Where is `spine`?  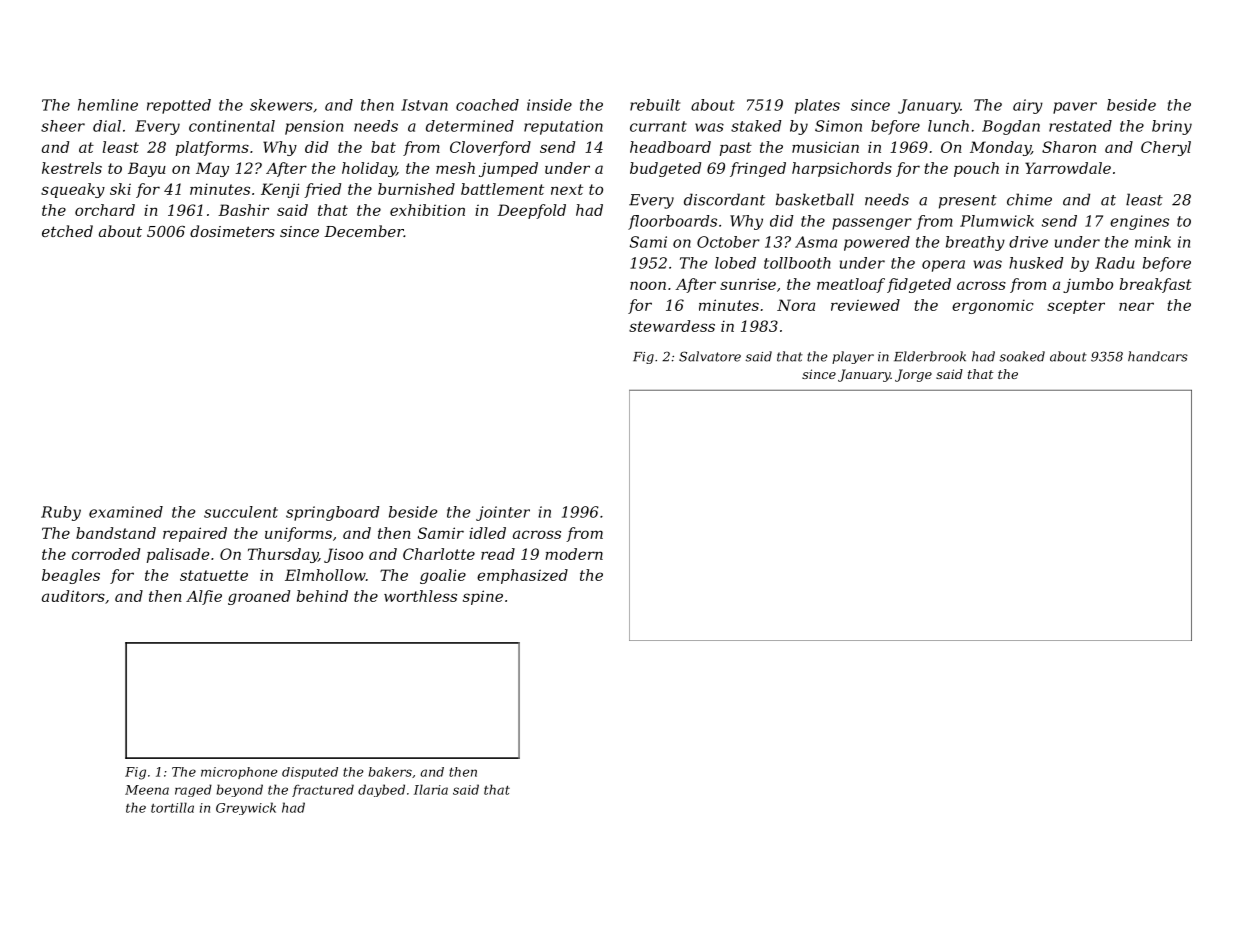 spine is located at coordinates (483, 597).
